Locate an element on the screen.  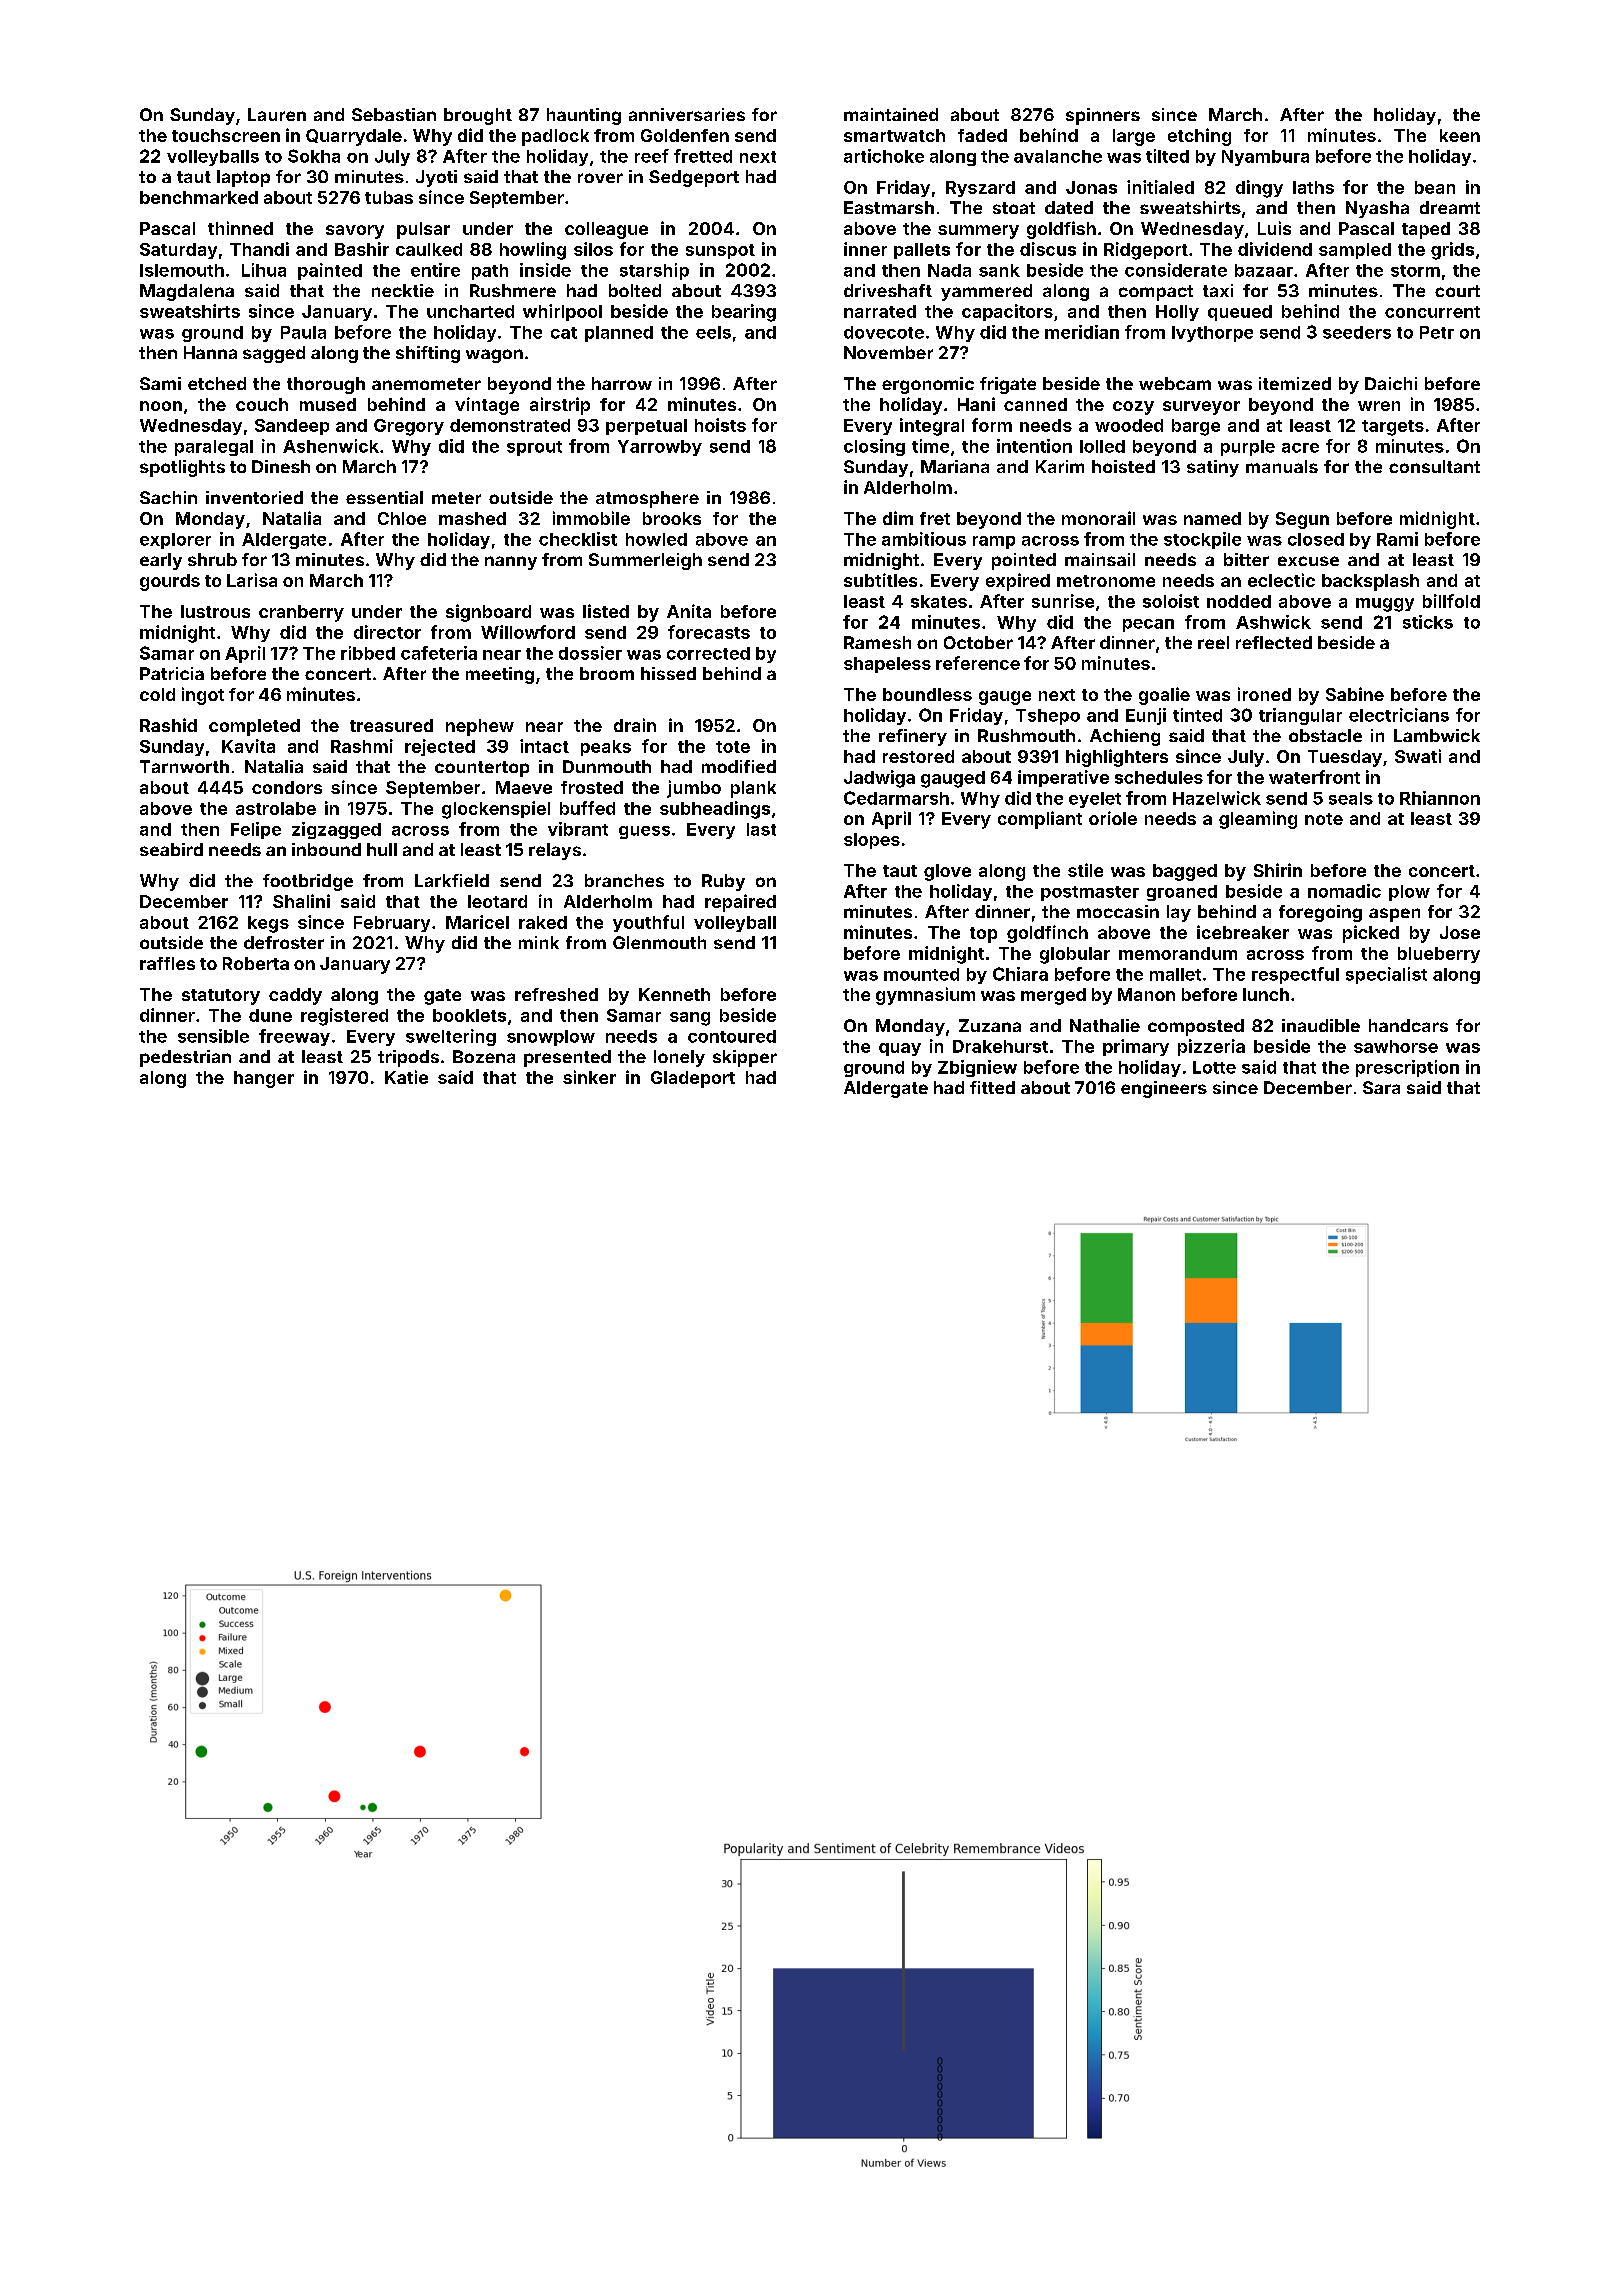
Mariana is located at coordinates (955, 466).
